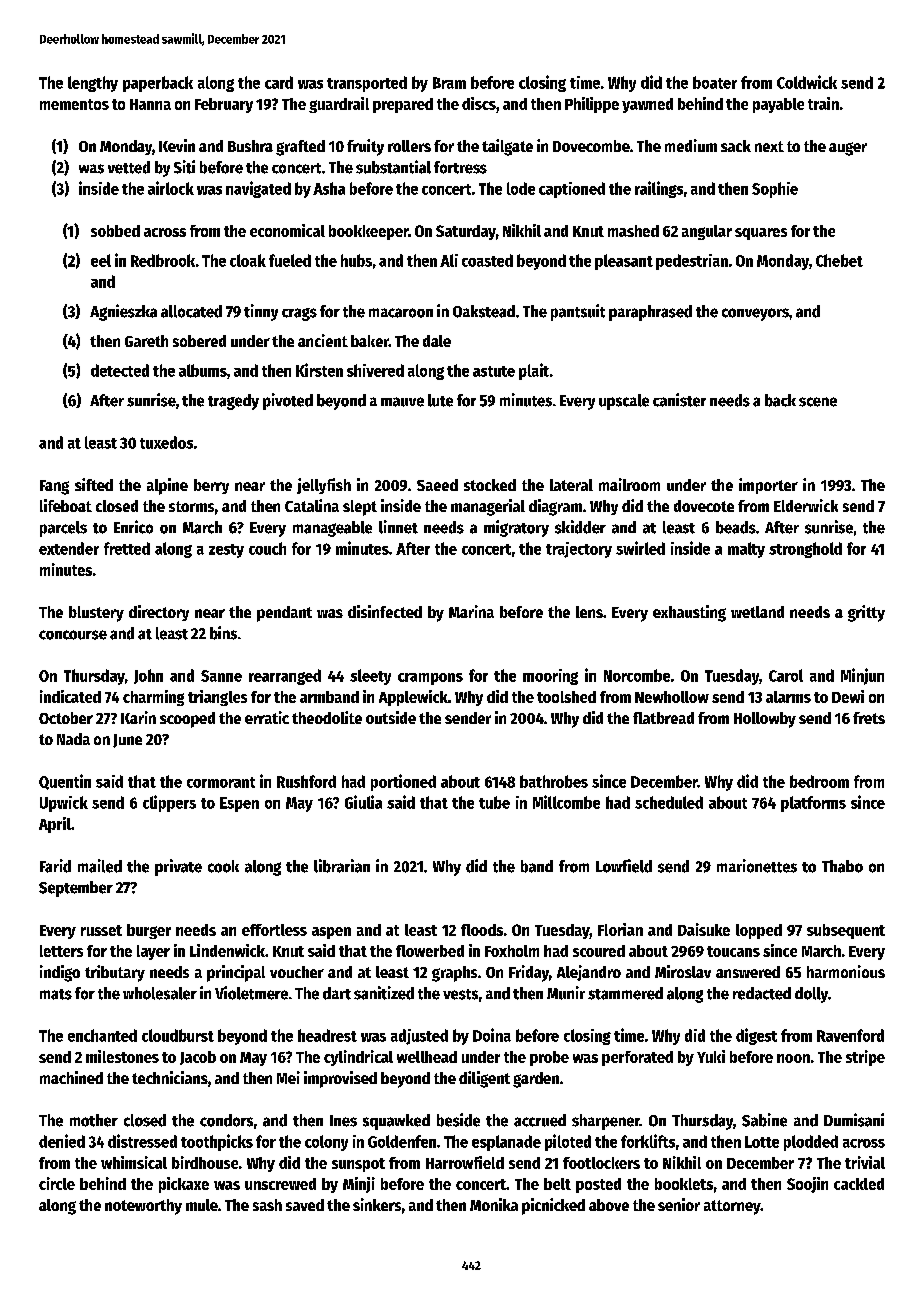  Describe the element at coordinates (704, 506) in the page. I see `dovecote` at that location.
